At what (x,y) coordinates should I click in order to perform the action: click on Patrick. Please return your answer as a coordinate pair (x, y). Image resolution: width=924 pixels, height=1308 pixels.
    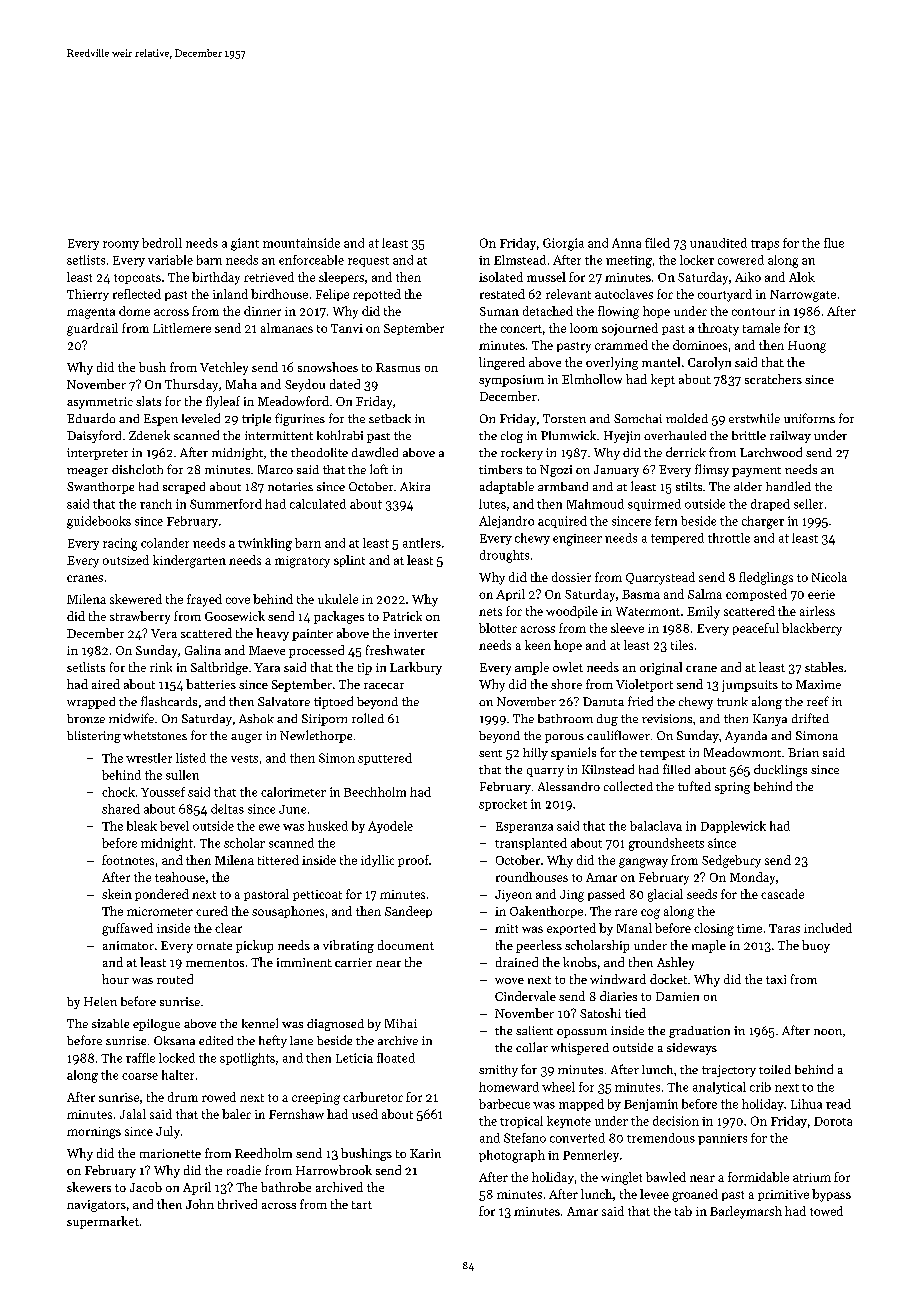
    Looking at the image, I should click on (402, 616).
